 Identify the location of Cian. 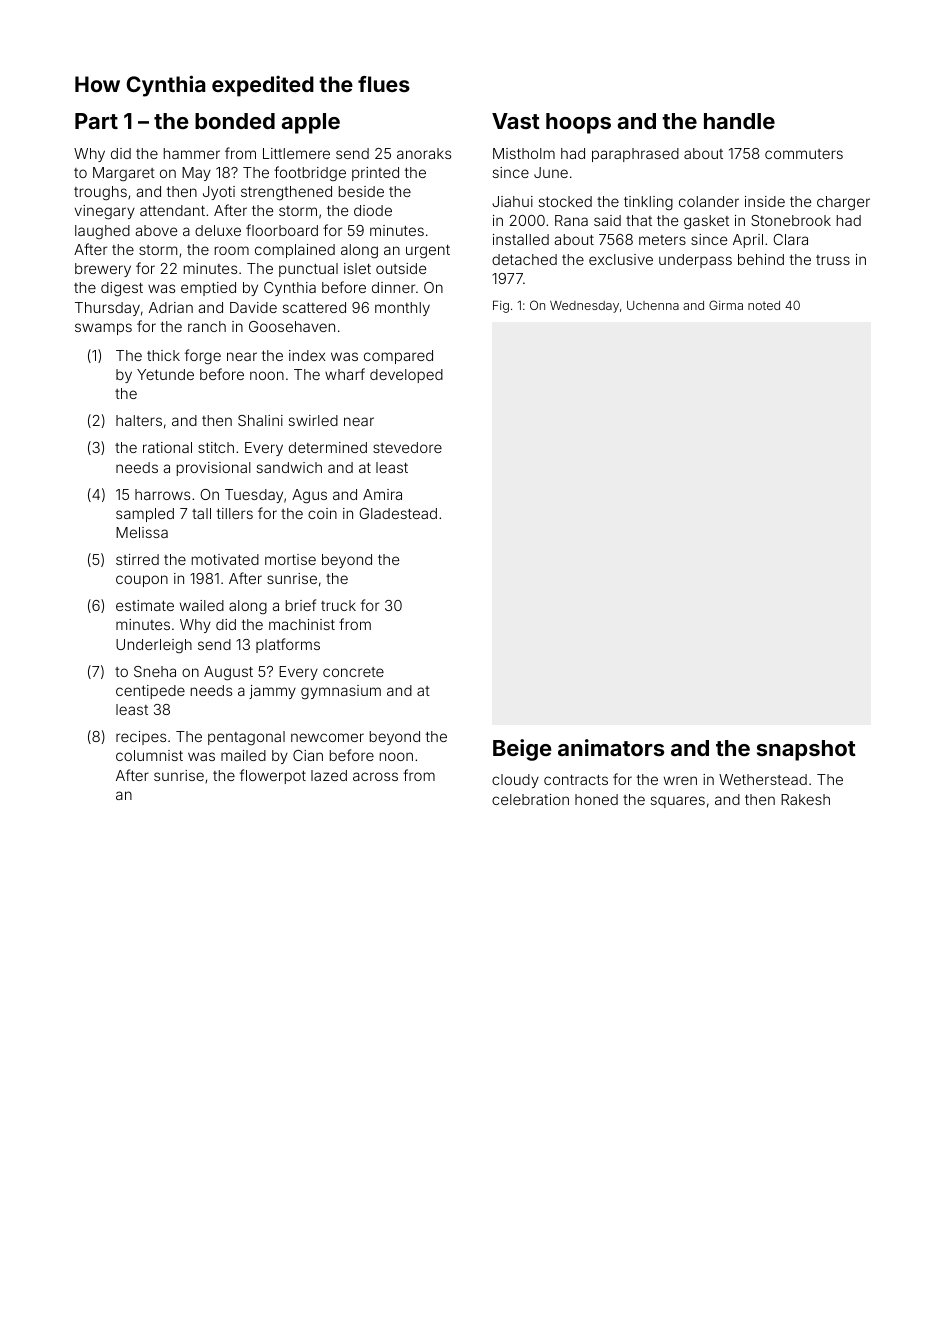
(308, 755).
